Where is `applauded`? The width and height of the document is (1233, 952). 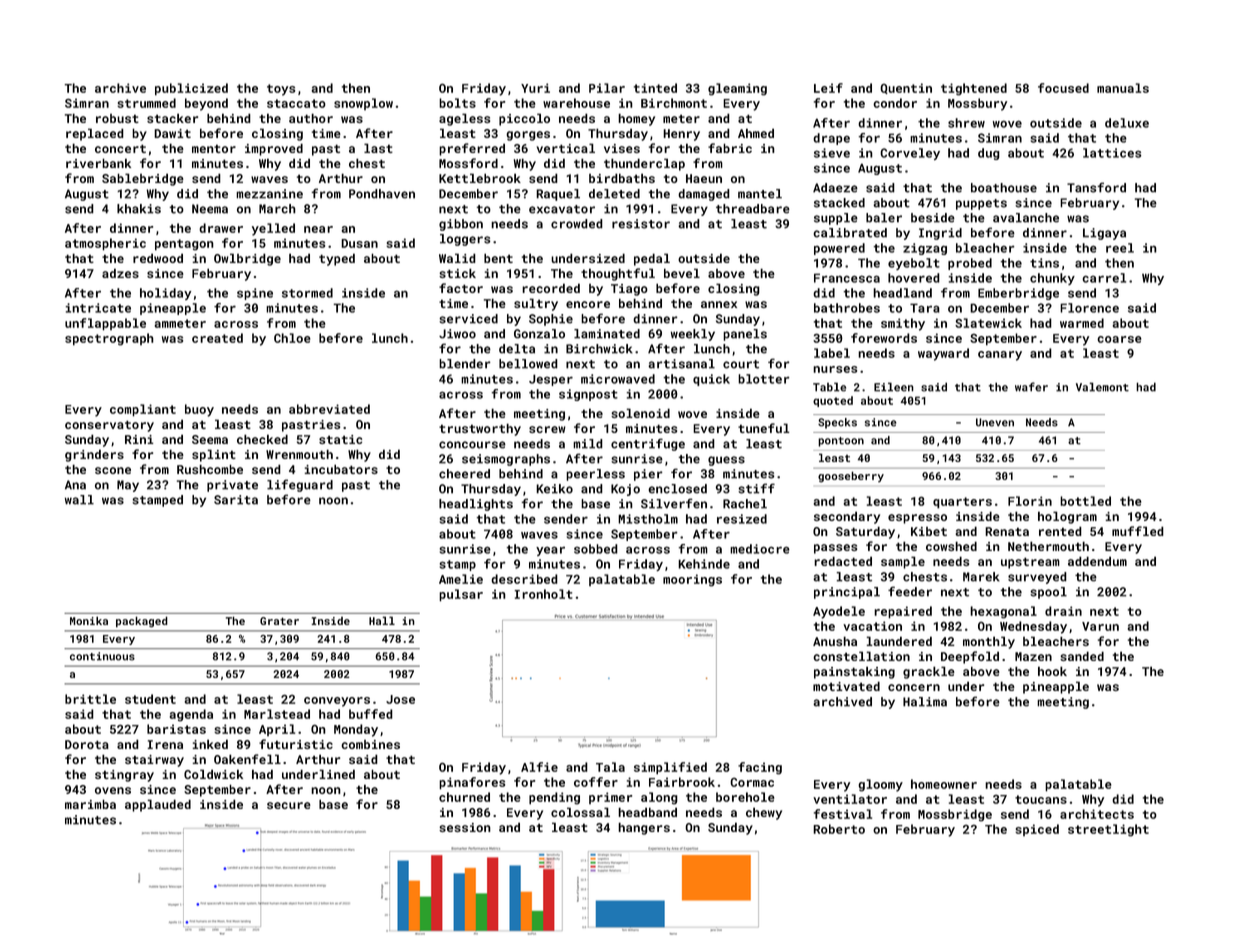
applauded is located at coordinates (158, 805).
